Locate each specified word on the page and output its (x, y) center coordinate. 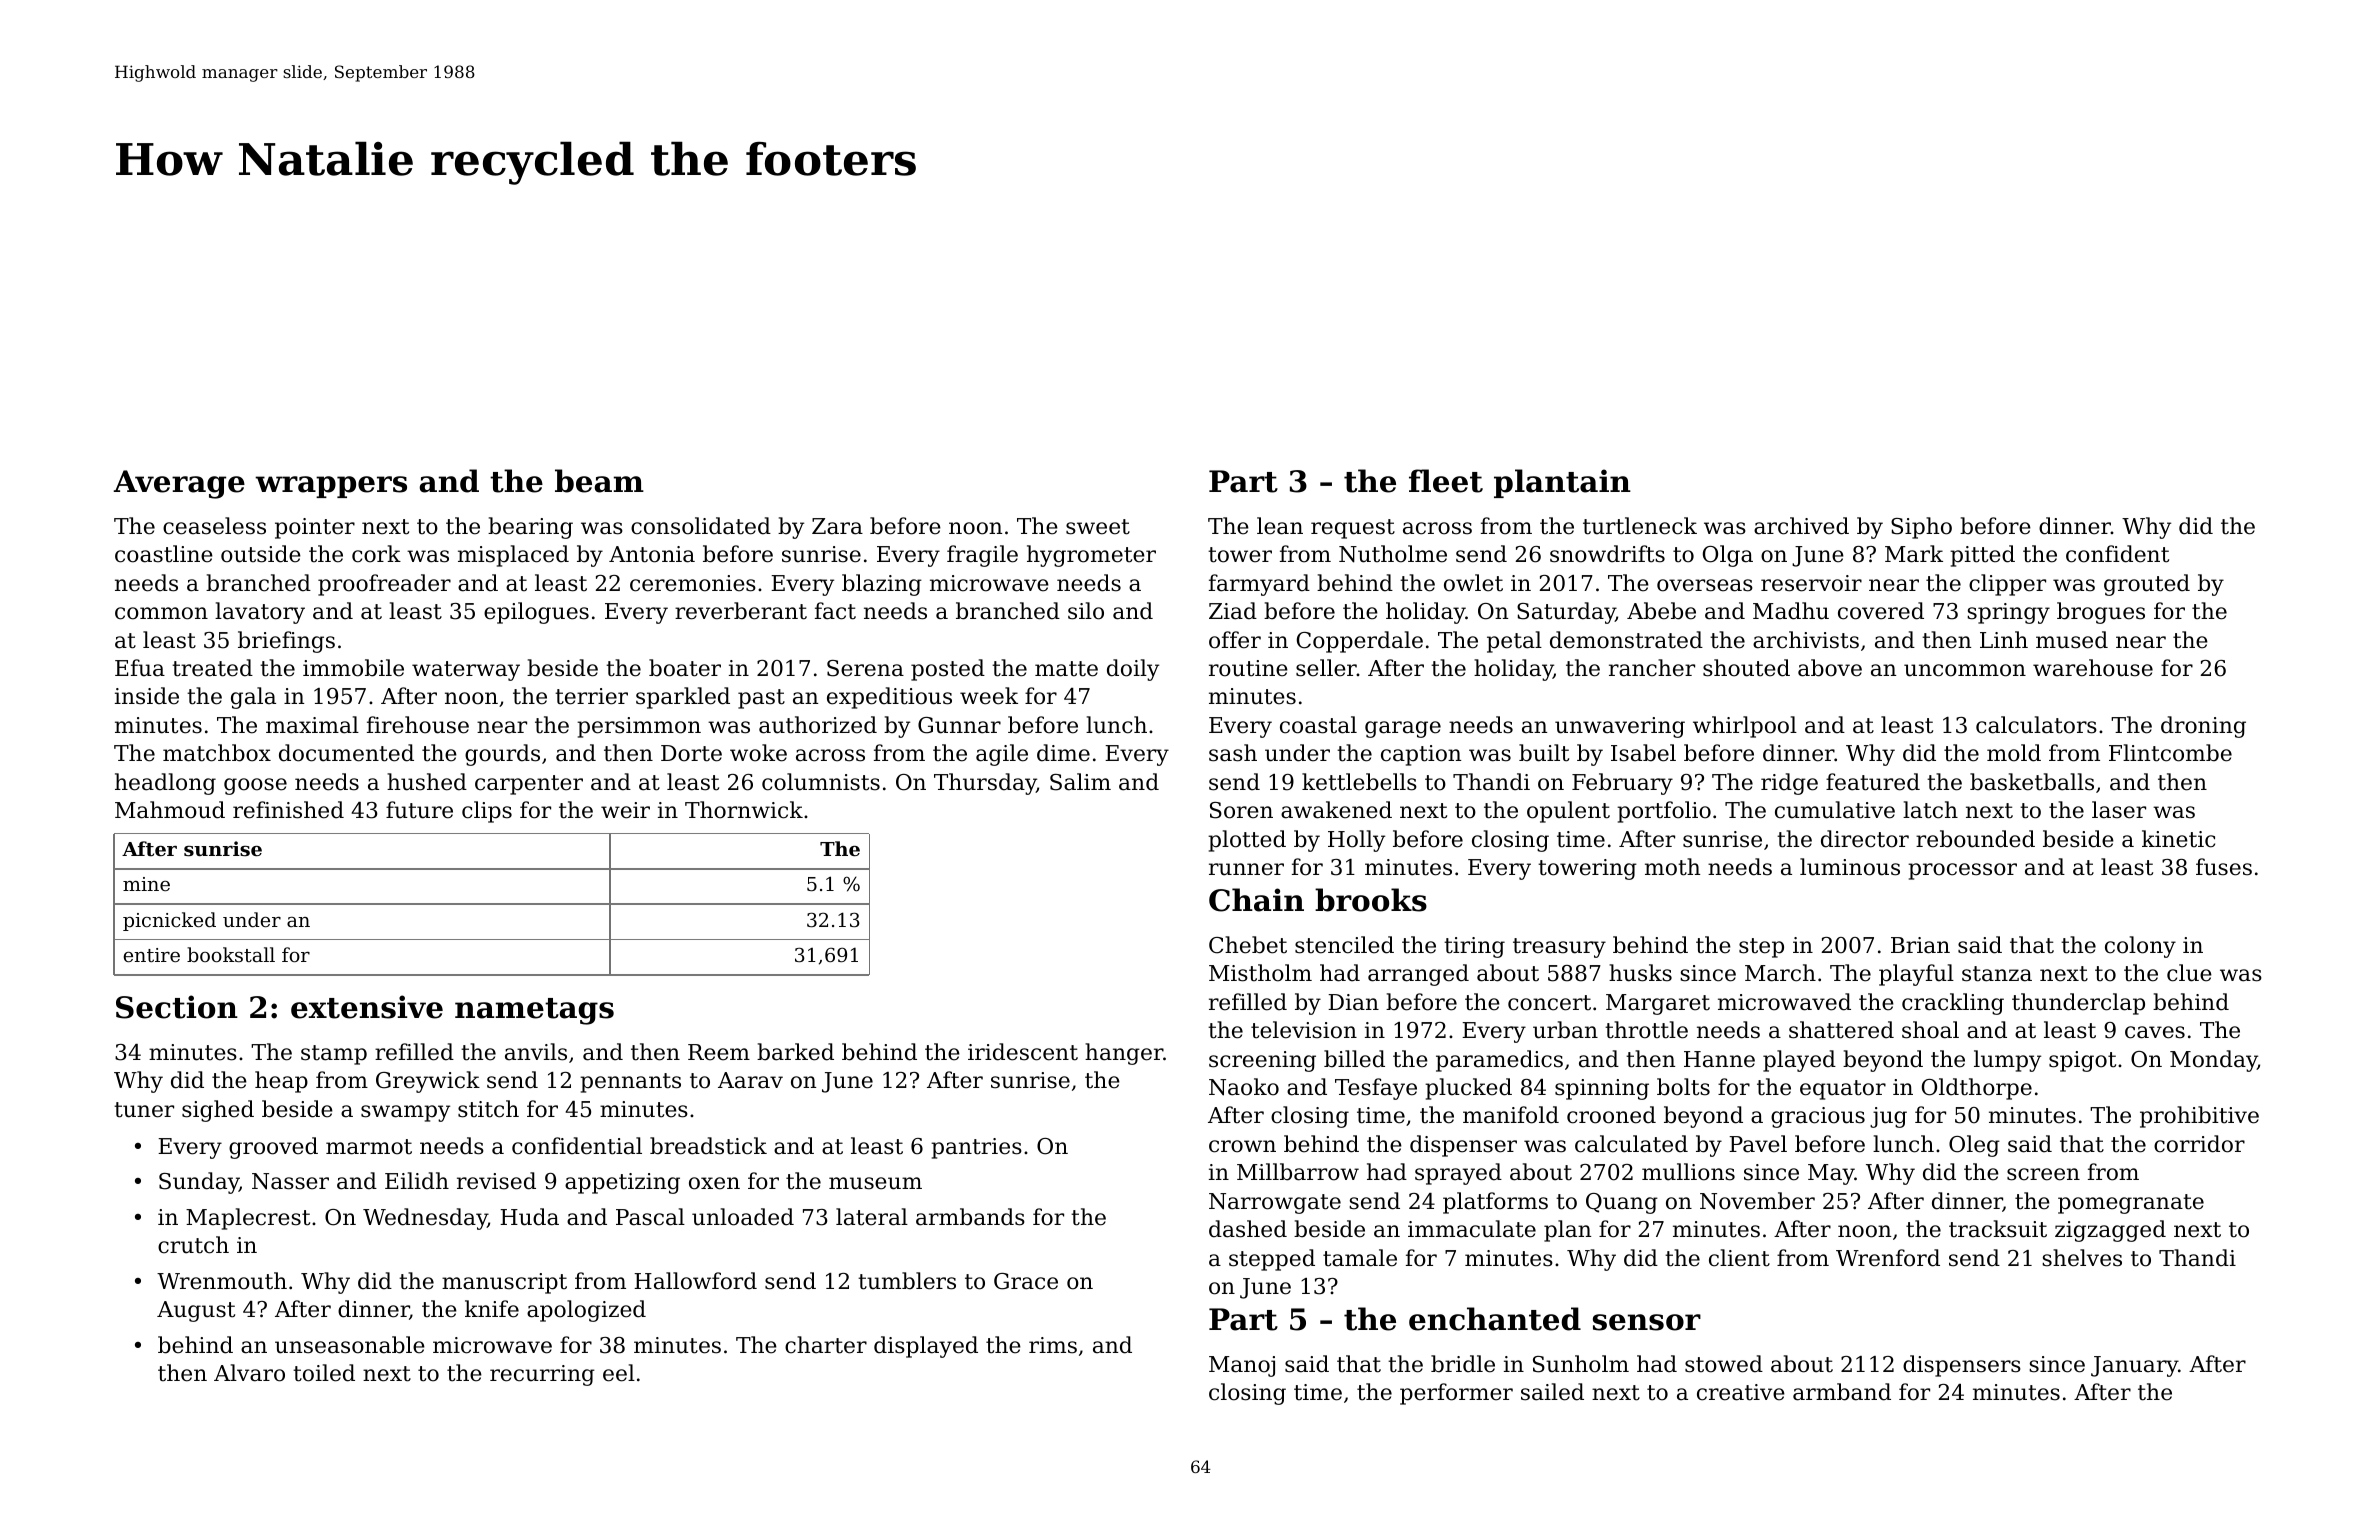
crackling (1953, 1004)
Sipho (1921, 528)
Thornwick (744, 810)
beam (599, 481)
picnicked (169, 921)
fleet (1446, 481)
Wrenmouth (222, 1281)
